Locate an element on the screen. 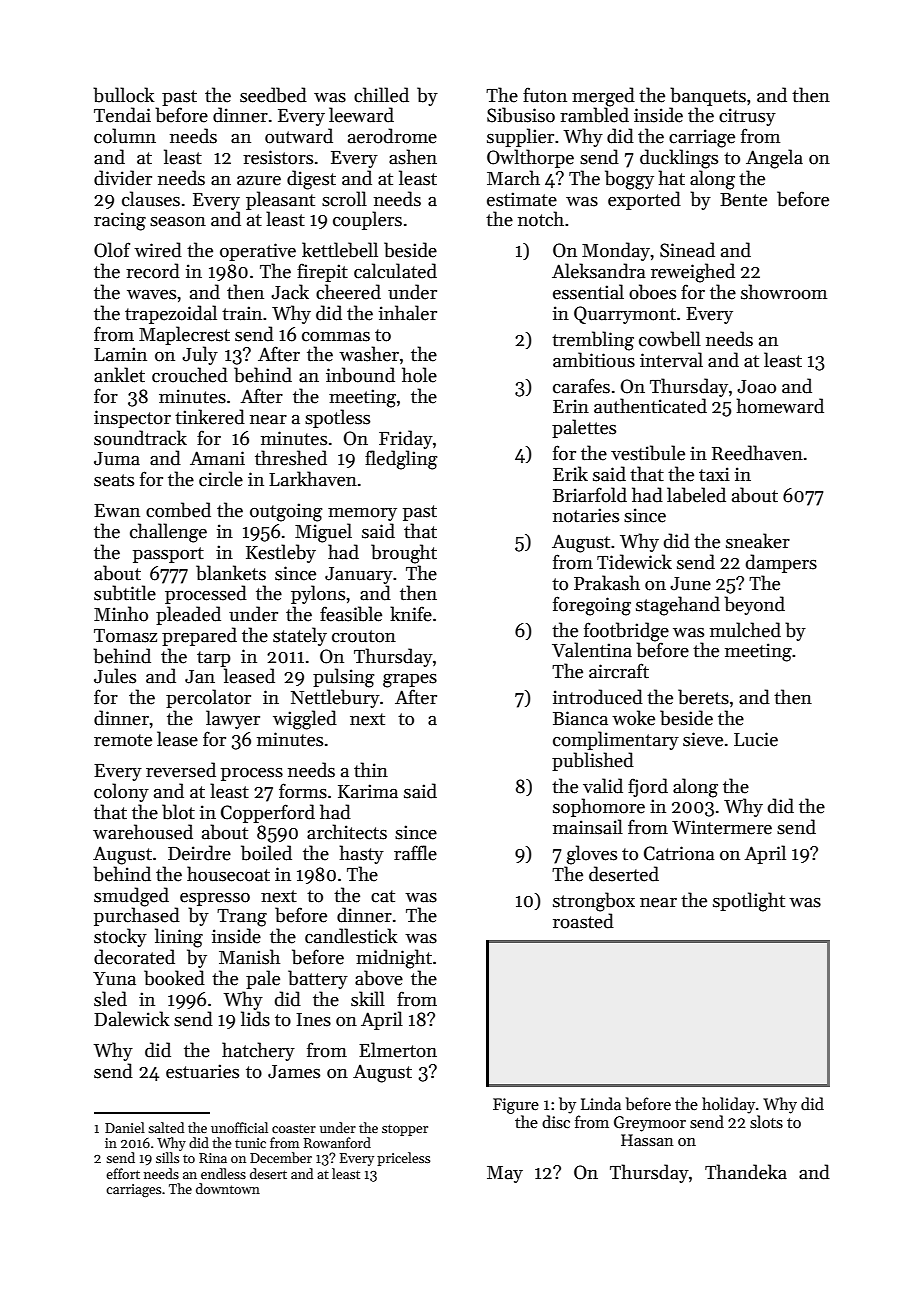  banquets is located at coordinates (708, 96).
